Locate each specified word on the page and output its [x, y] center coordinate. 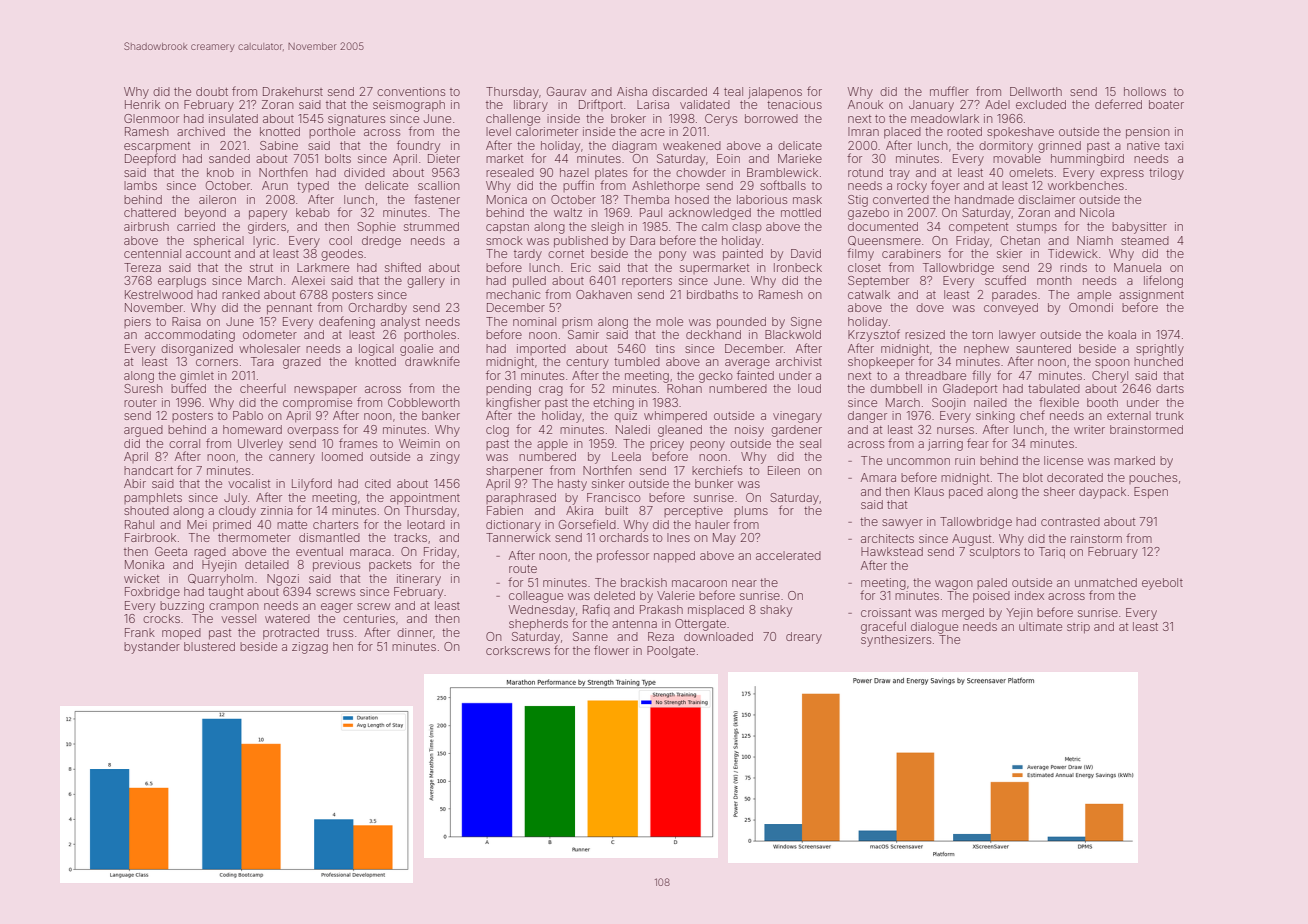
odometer [270, 334]
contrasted [1070, 521]
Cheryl [1110, 377]
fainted [755, 375]
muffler [949, 91]
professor [623, 556]
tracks [410, 537]
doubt [212, 91]
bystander [152, 648]
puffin [578, 186]
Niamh [1095, 240]
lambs [140, 185]
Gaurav [566, 91]
